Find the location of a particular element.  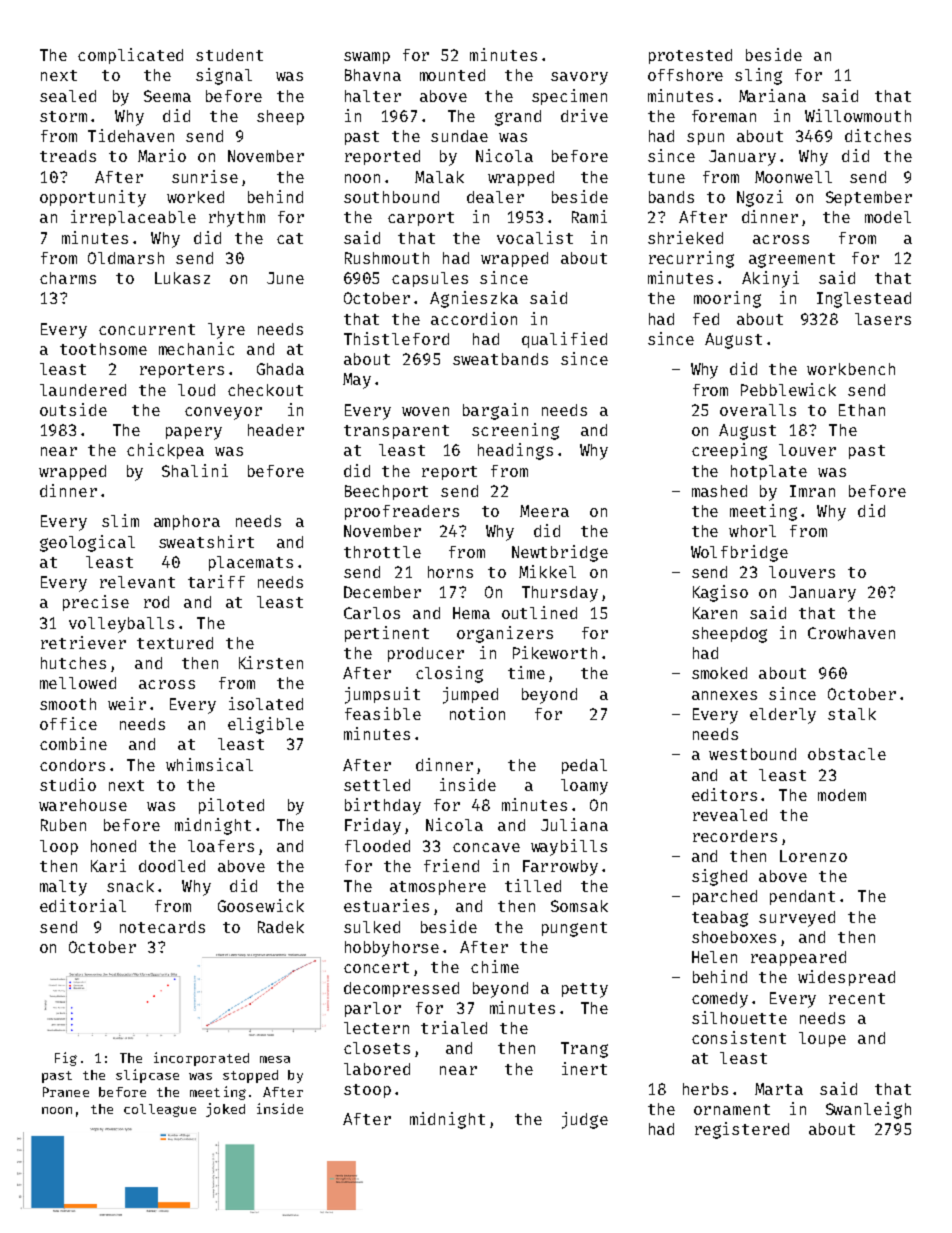

lyre is located at coordinates (226, 331).
